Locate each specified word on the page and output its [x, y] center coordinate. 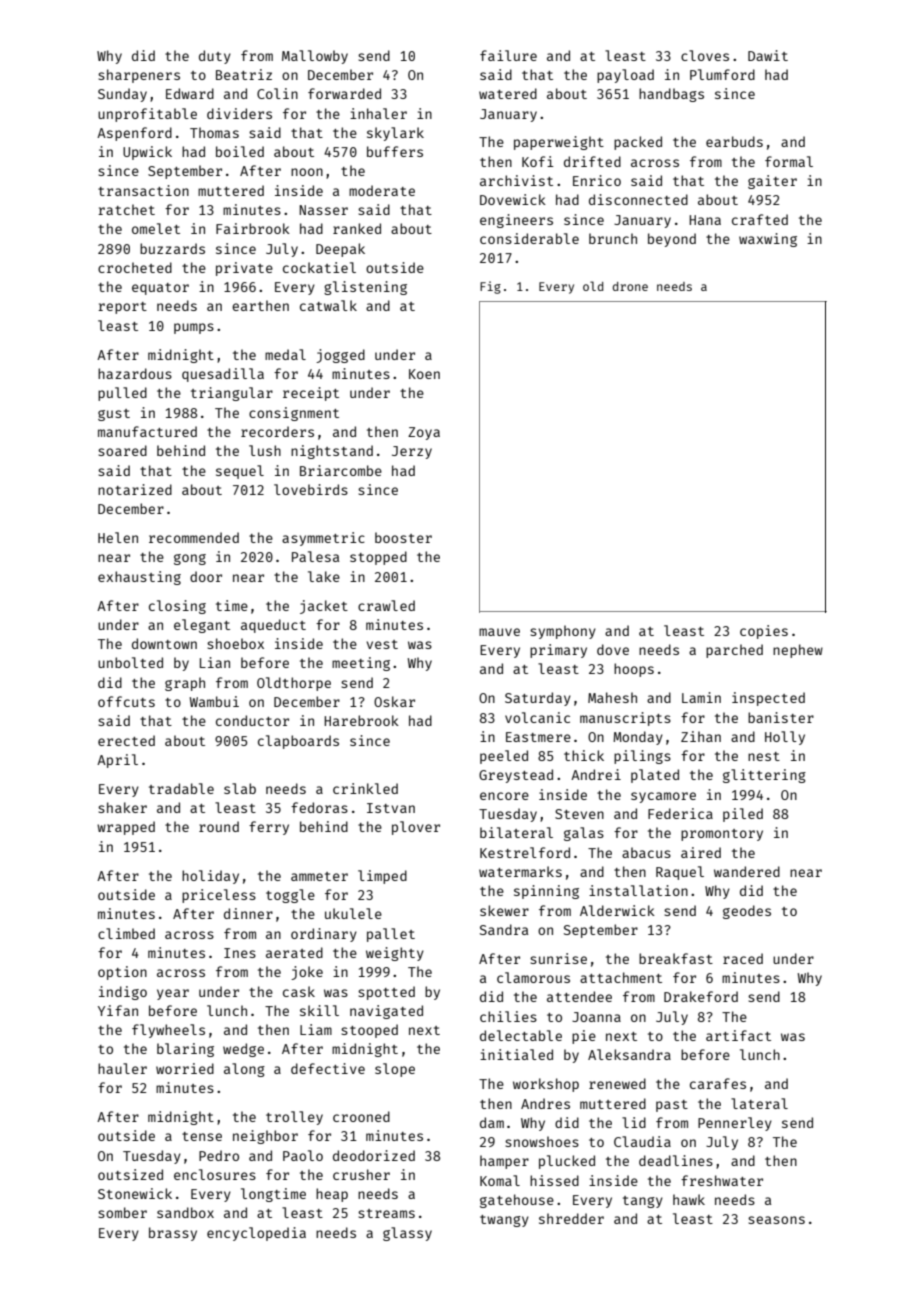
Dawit [768, 55]
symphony [563, 632]
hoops [634, 670]
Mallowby [315, 57]
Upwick [147, 153]
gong [190, 559]
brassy [173, 1234]
